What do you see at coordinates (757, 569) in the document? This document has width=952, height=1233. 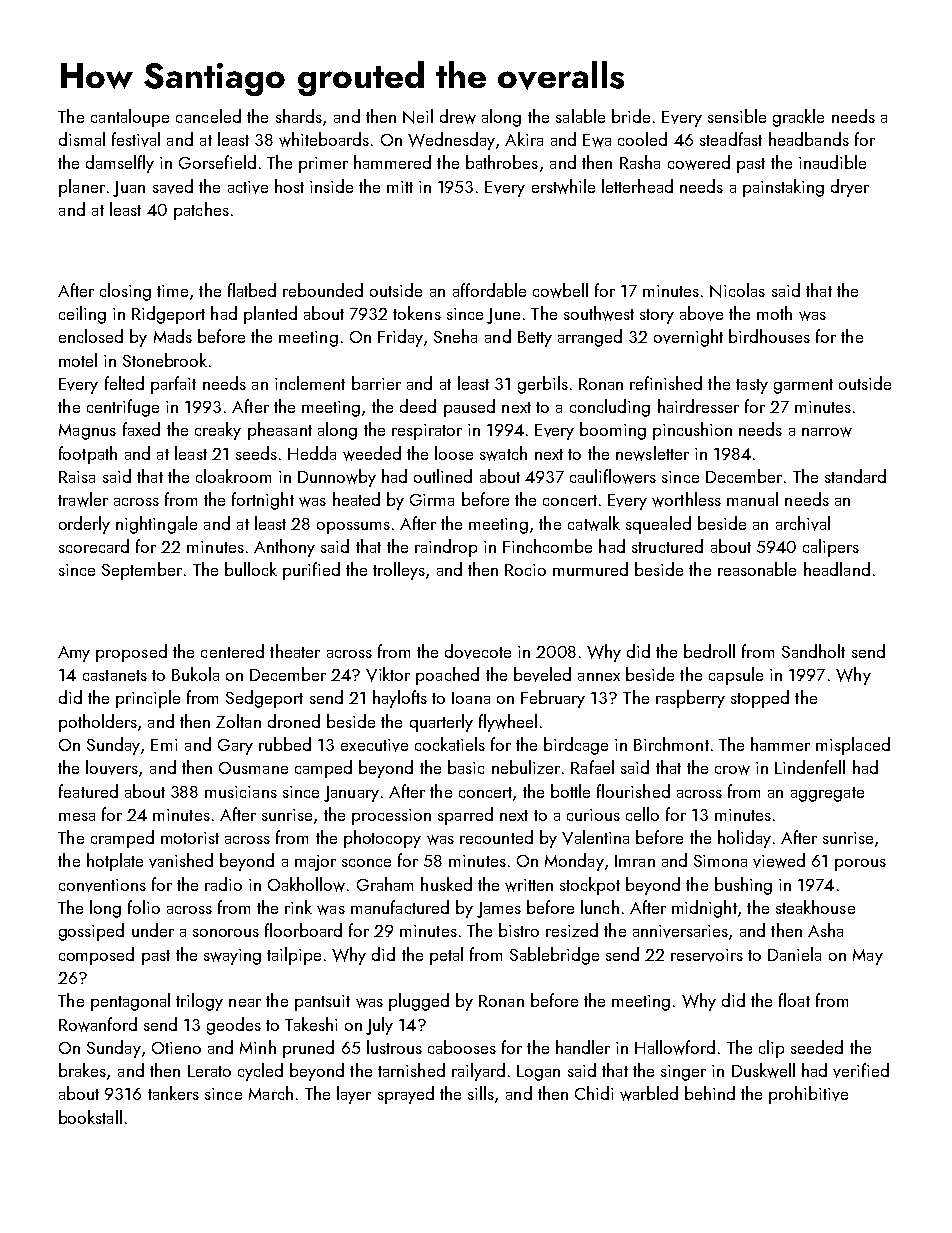 I see `reasonable` at bounding box center [757, 569].
